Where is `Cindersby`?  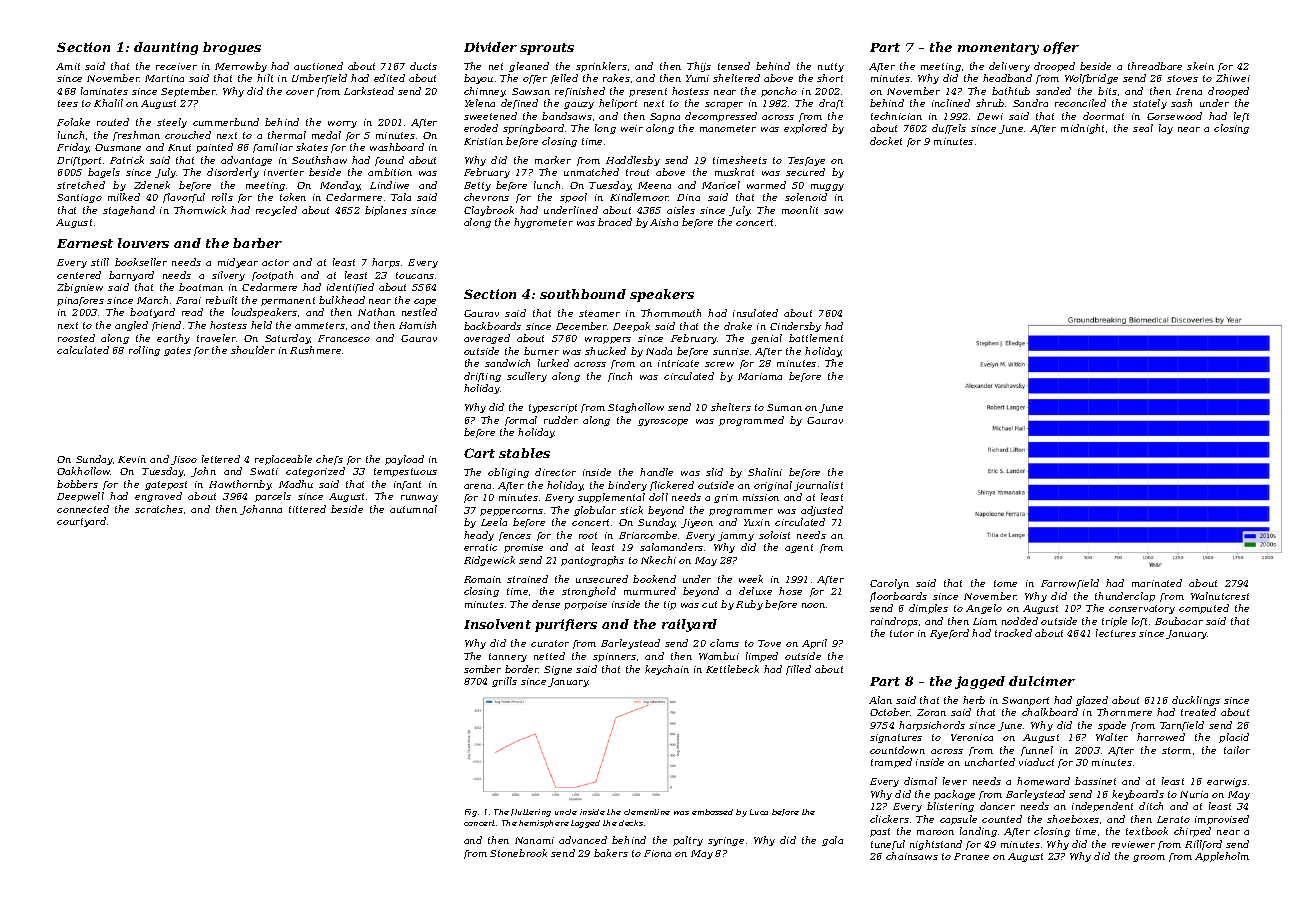
Cindersby is located at coordinates (795, 327).
